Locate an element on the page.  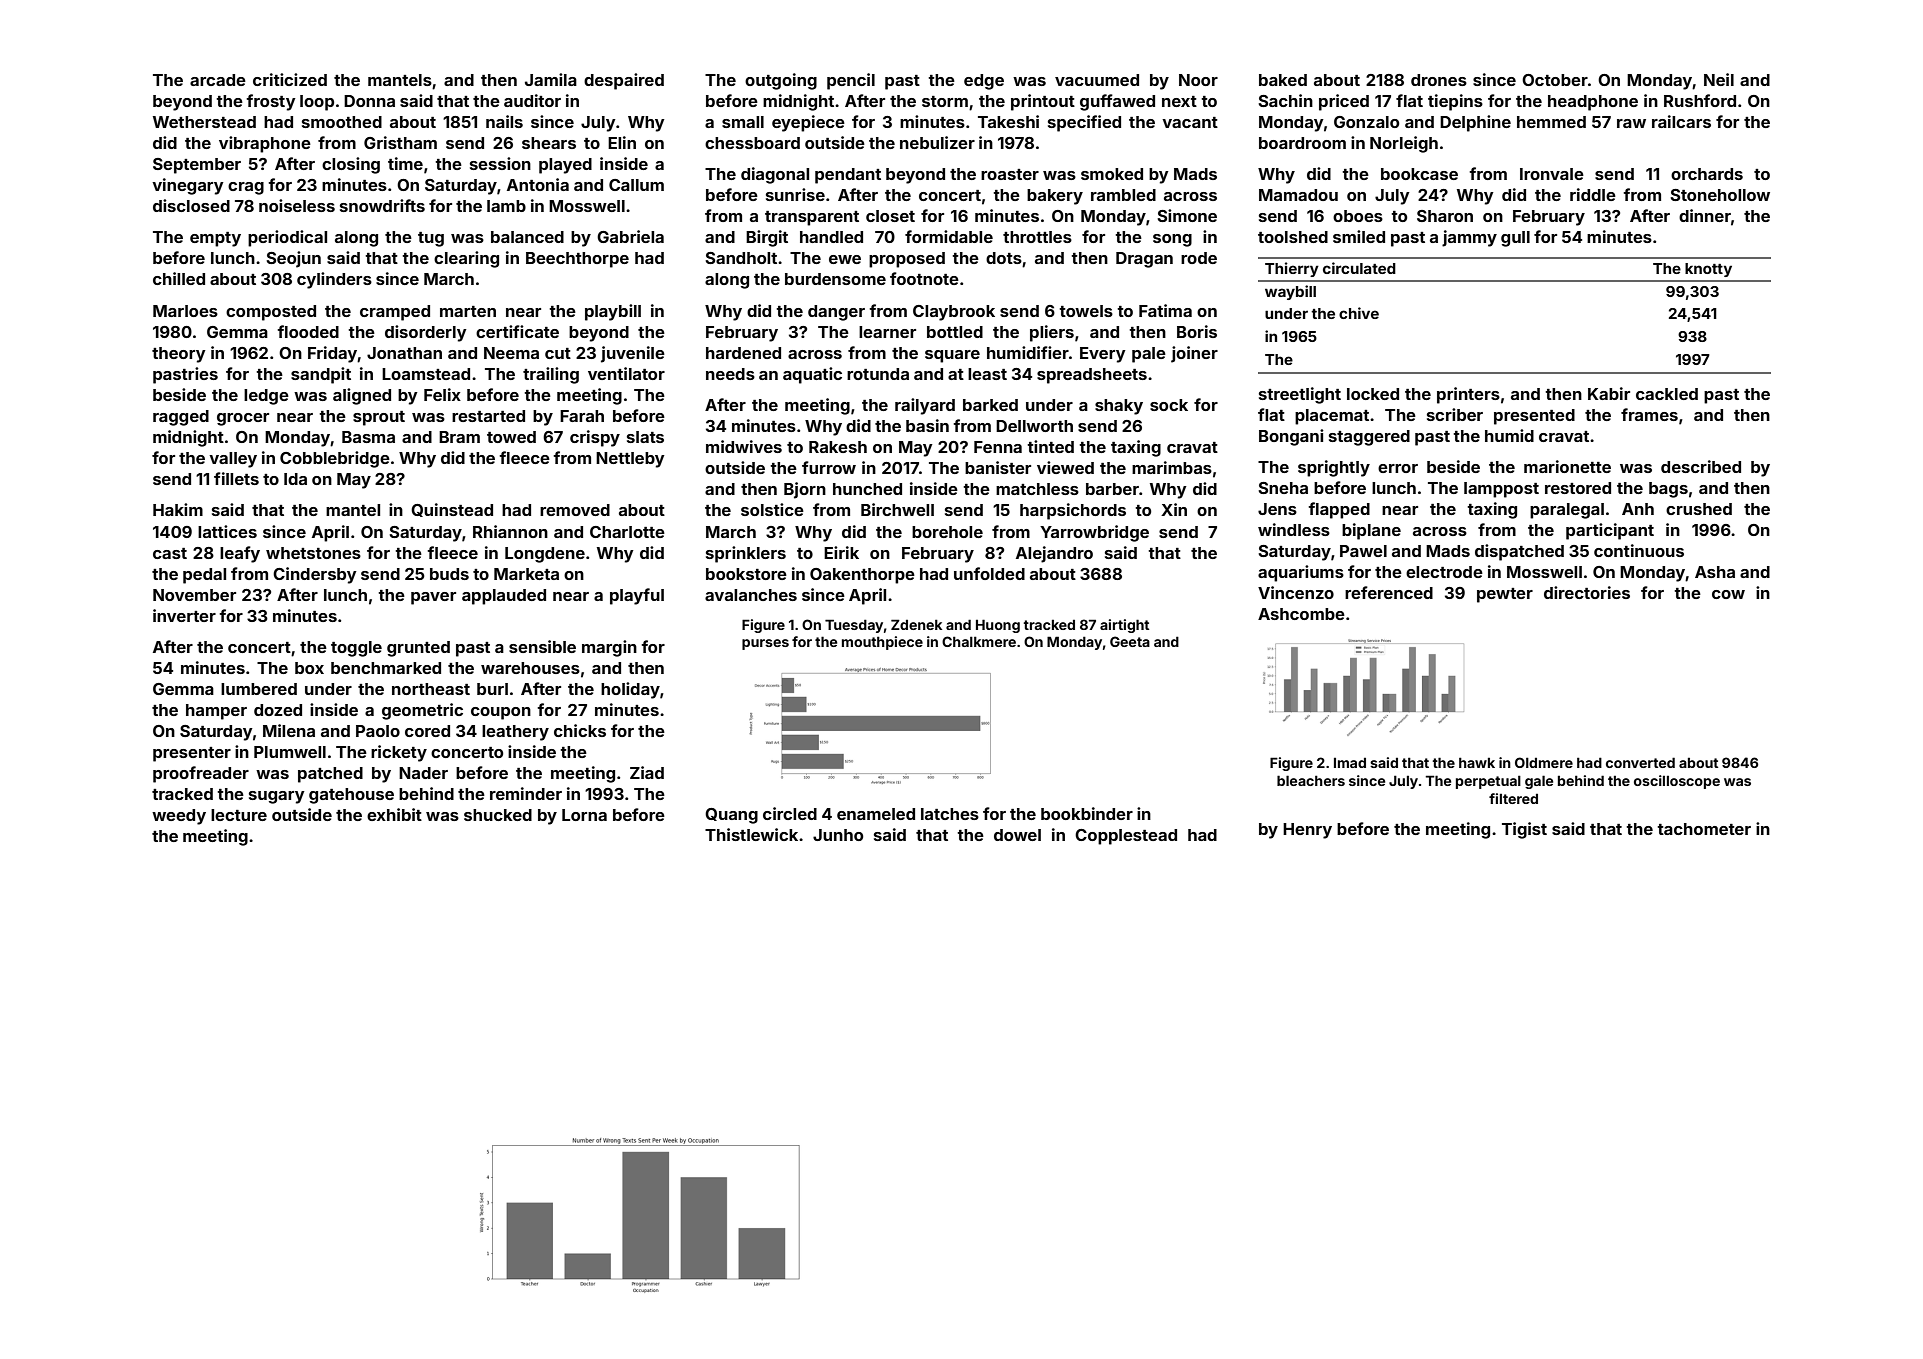
box is located at coordinates (309, 668).
